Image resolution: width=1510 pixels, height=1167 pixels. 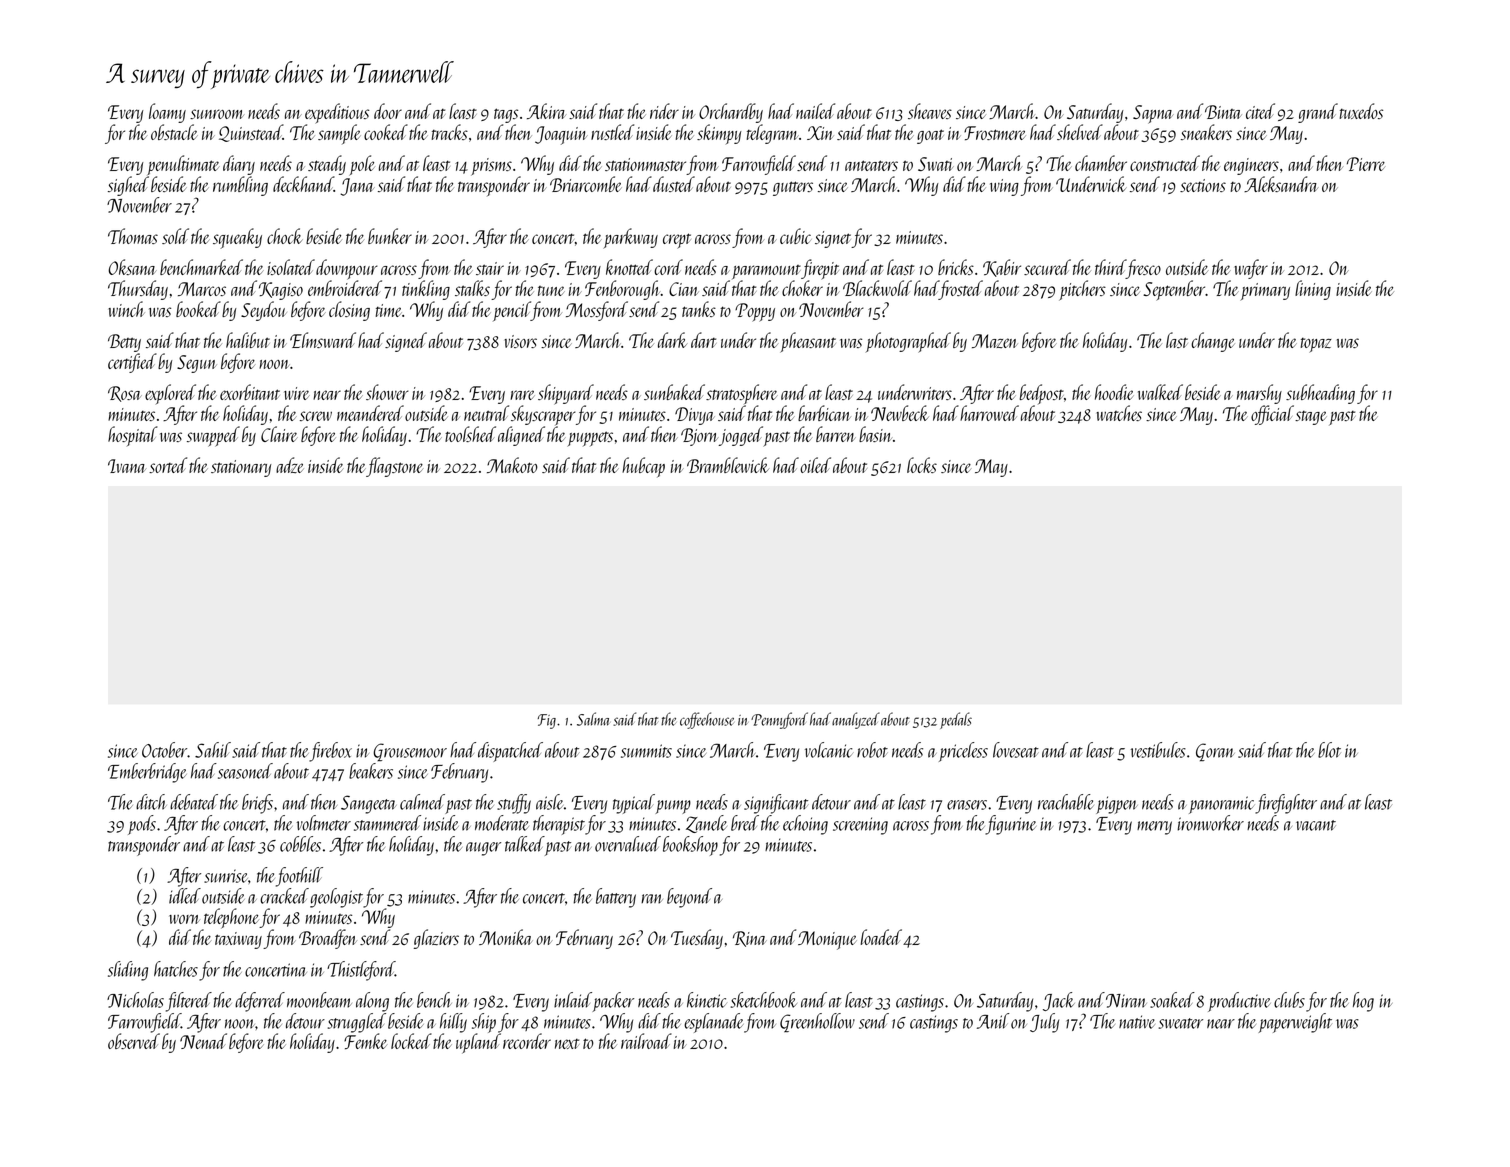 I want to click on pedals, so click(x=956, y=720).
